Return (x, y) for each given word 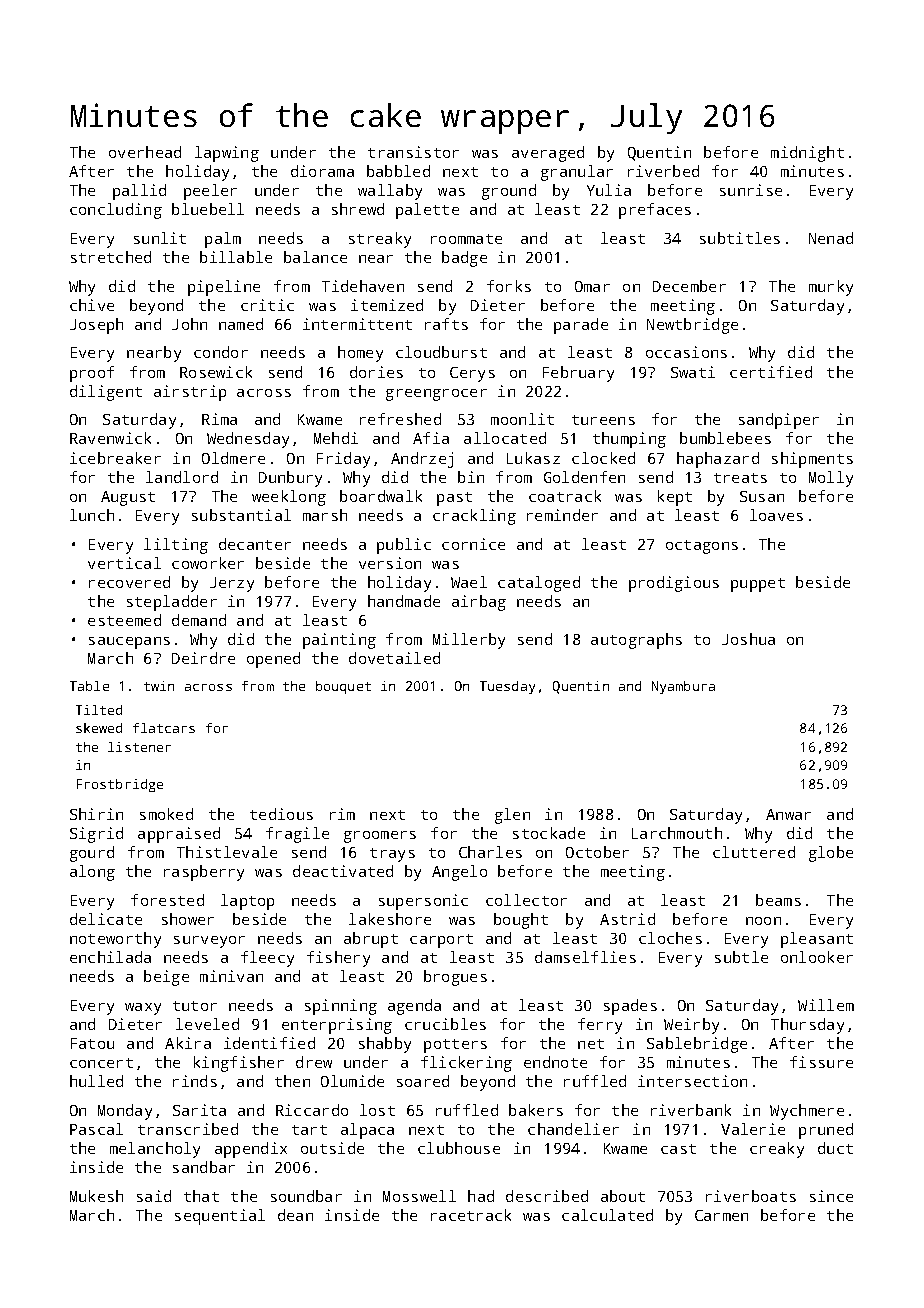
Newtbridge (692, 326)
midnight (807, 154)
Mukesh (96, 1196)
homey (360, 354)
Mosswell (419, 1196)
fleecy (267, 959)
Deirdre (203, 658)
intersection (692, 1081)
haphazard (718, 460)
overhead (145, 152)
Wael (469, 582)
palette (427, 211)
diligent (106, 393)
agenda (414, 1007)
